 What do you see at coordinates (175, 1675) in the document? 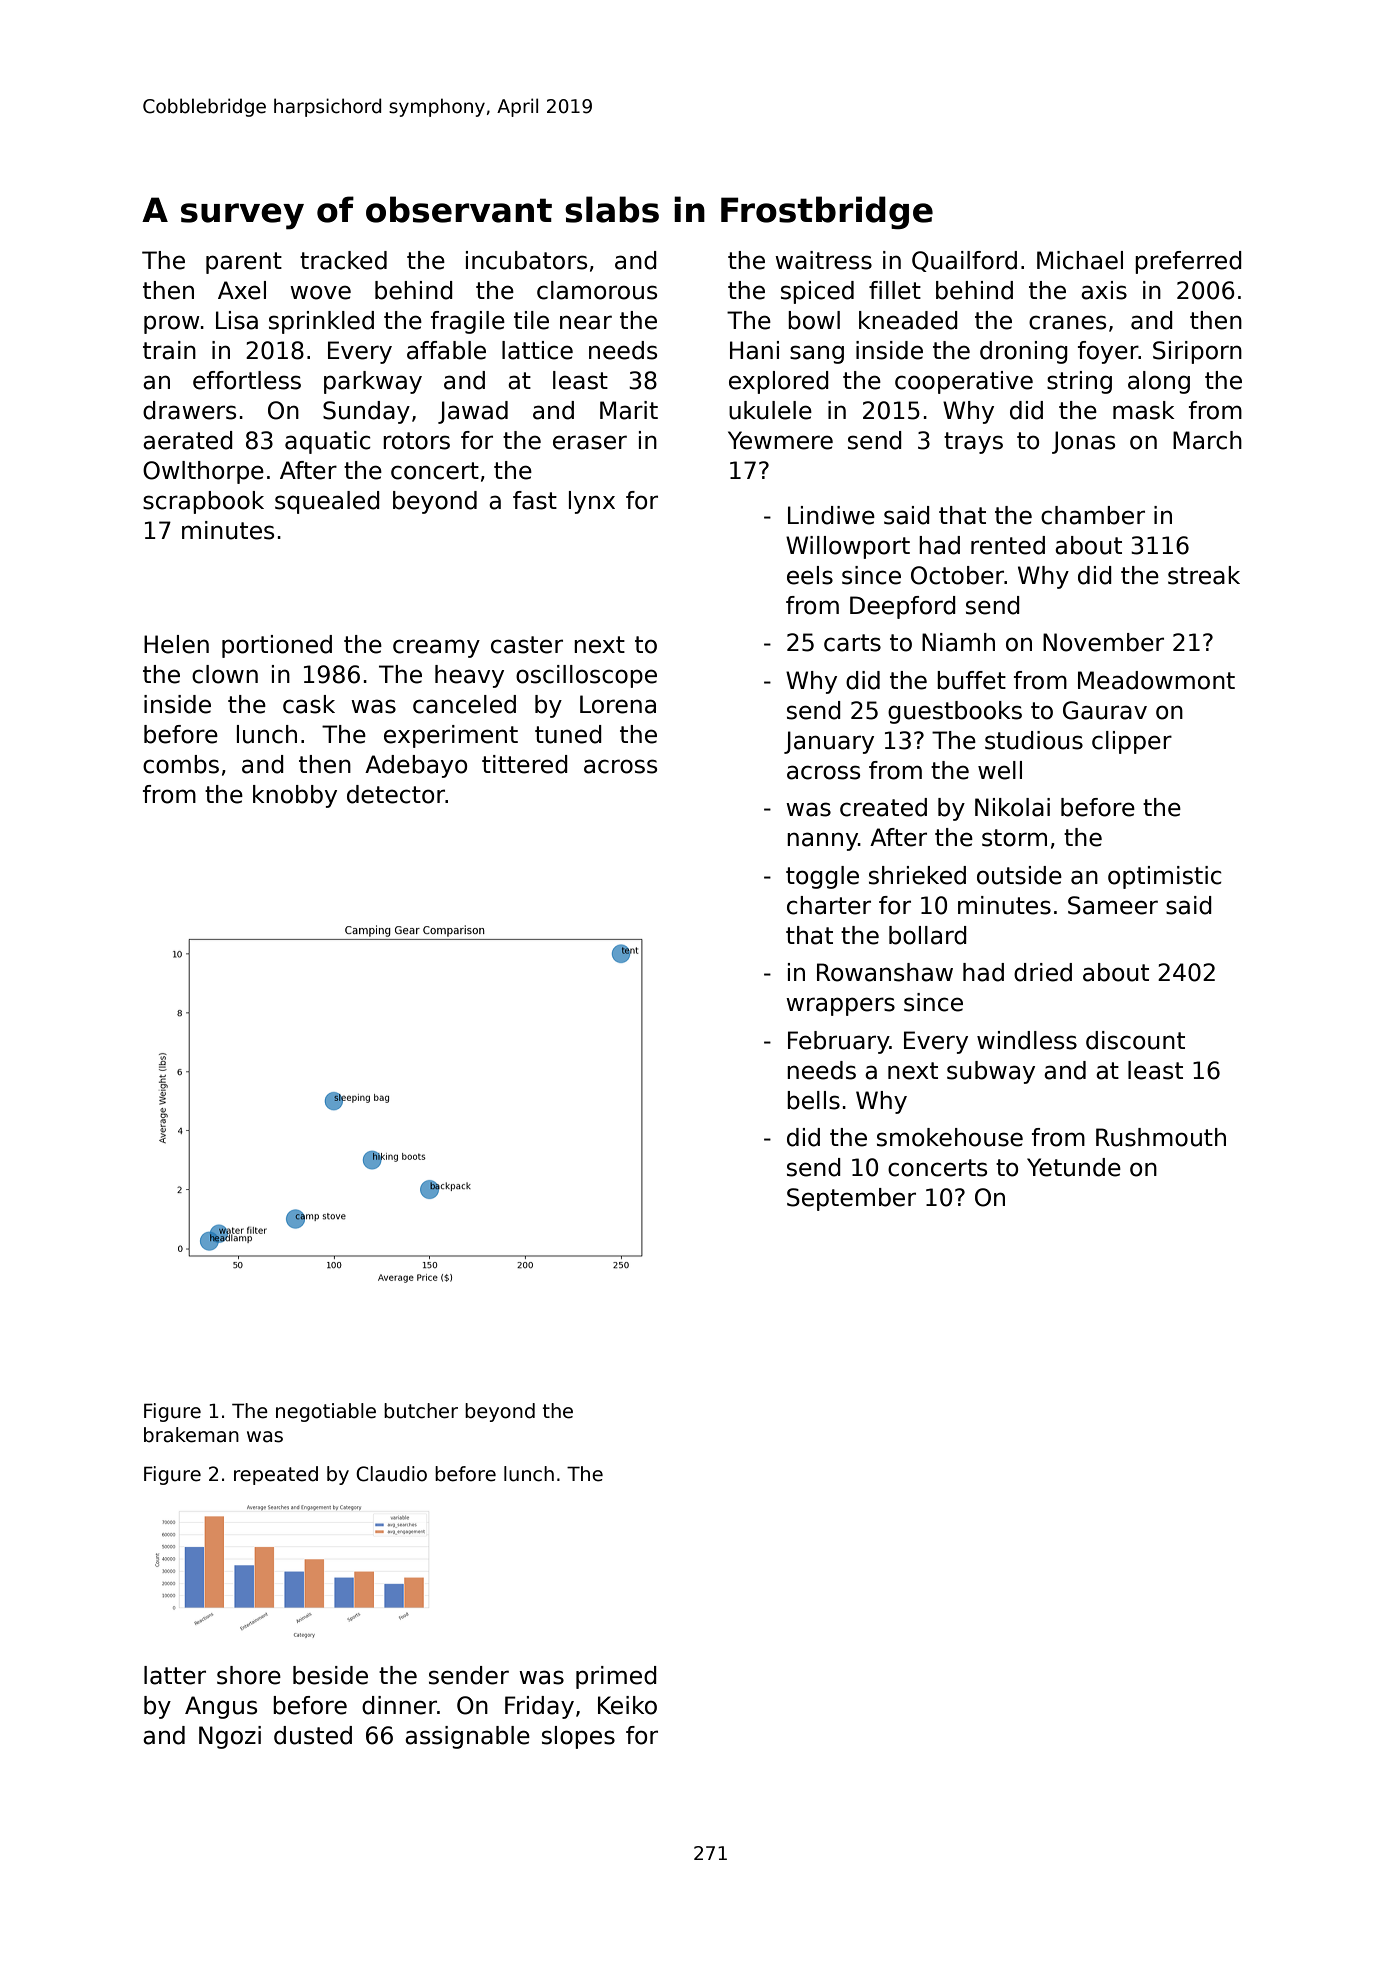
I see `latter` at bounding box center [175, 1675].
